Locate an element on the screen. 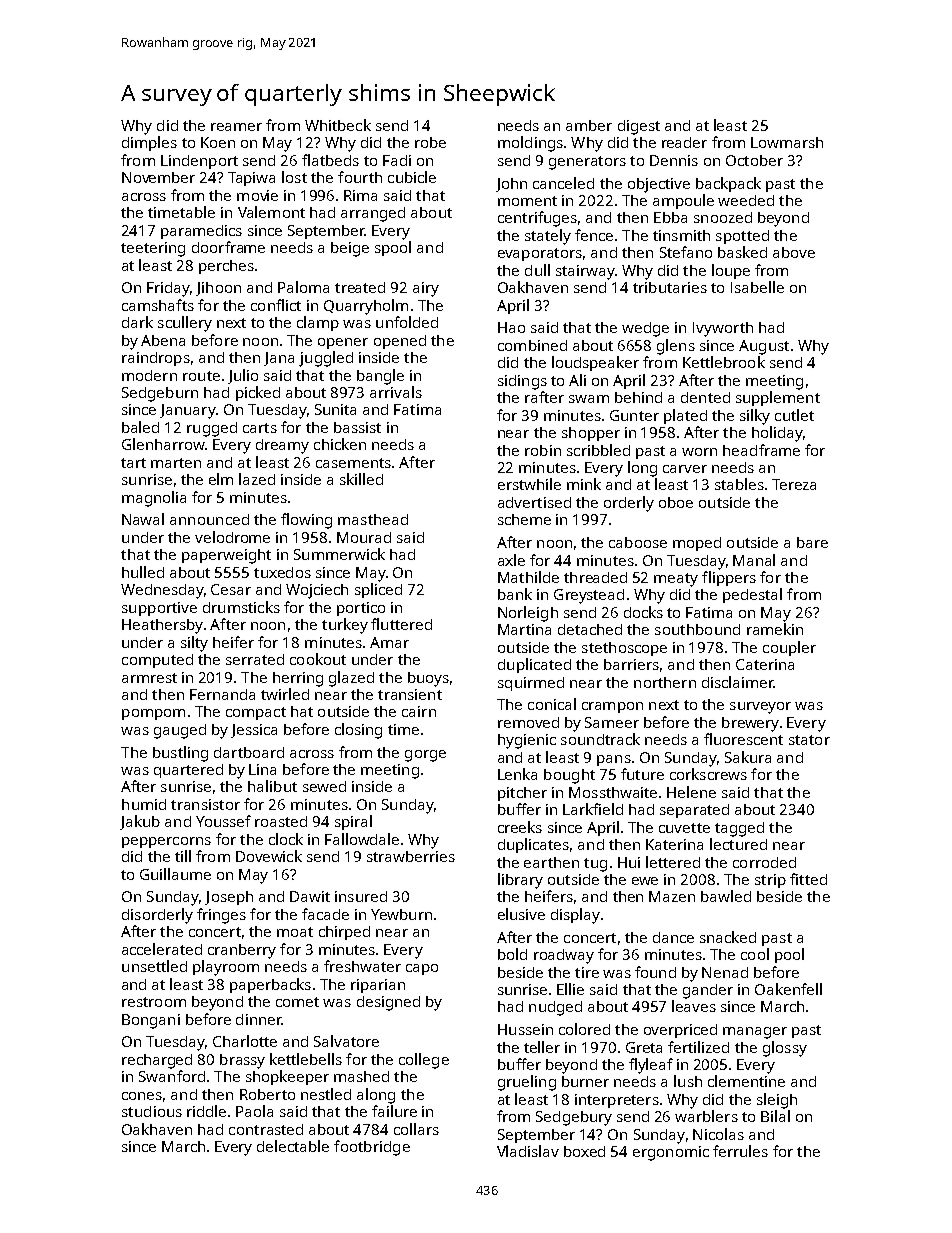  kettlebells is located at coordinates (306, 1059).
